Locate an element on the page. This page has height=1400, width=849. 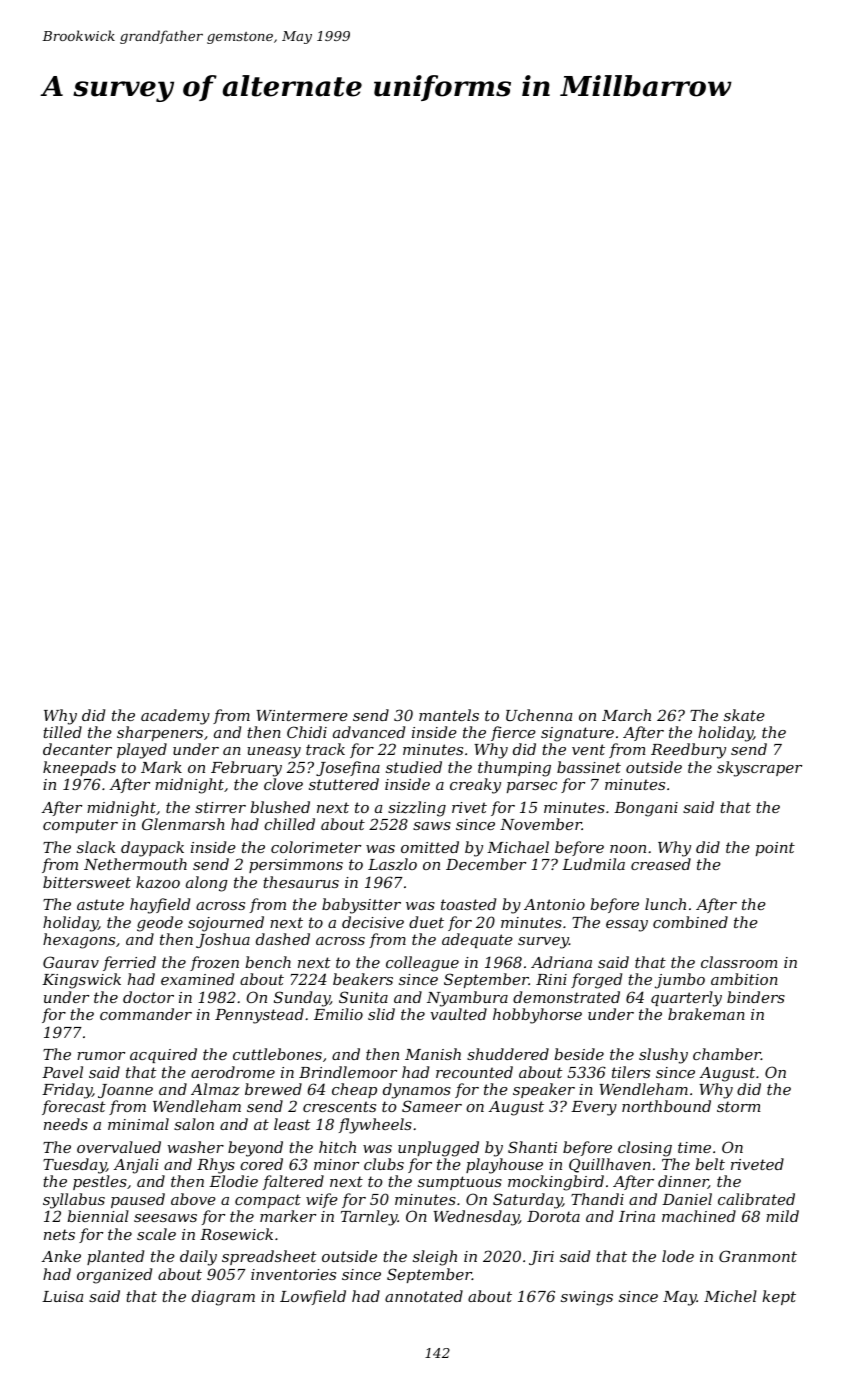
closing is located at coordinates (645, 1149).
